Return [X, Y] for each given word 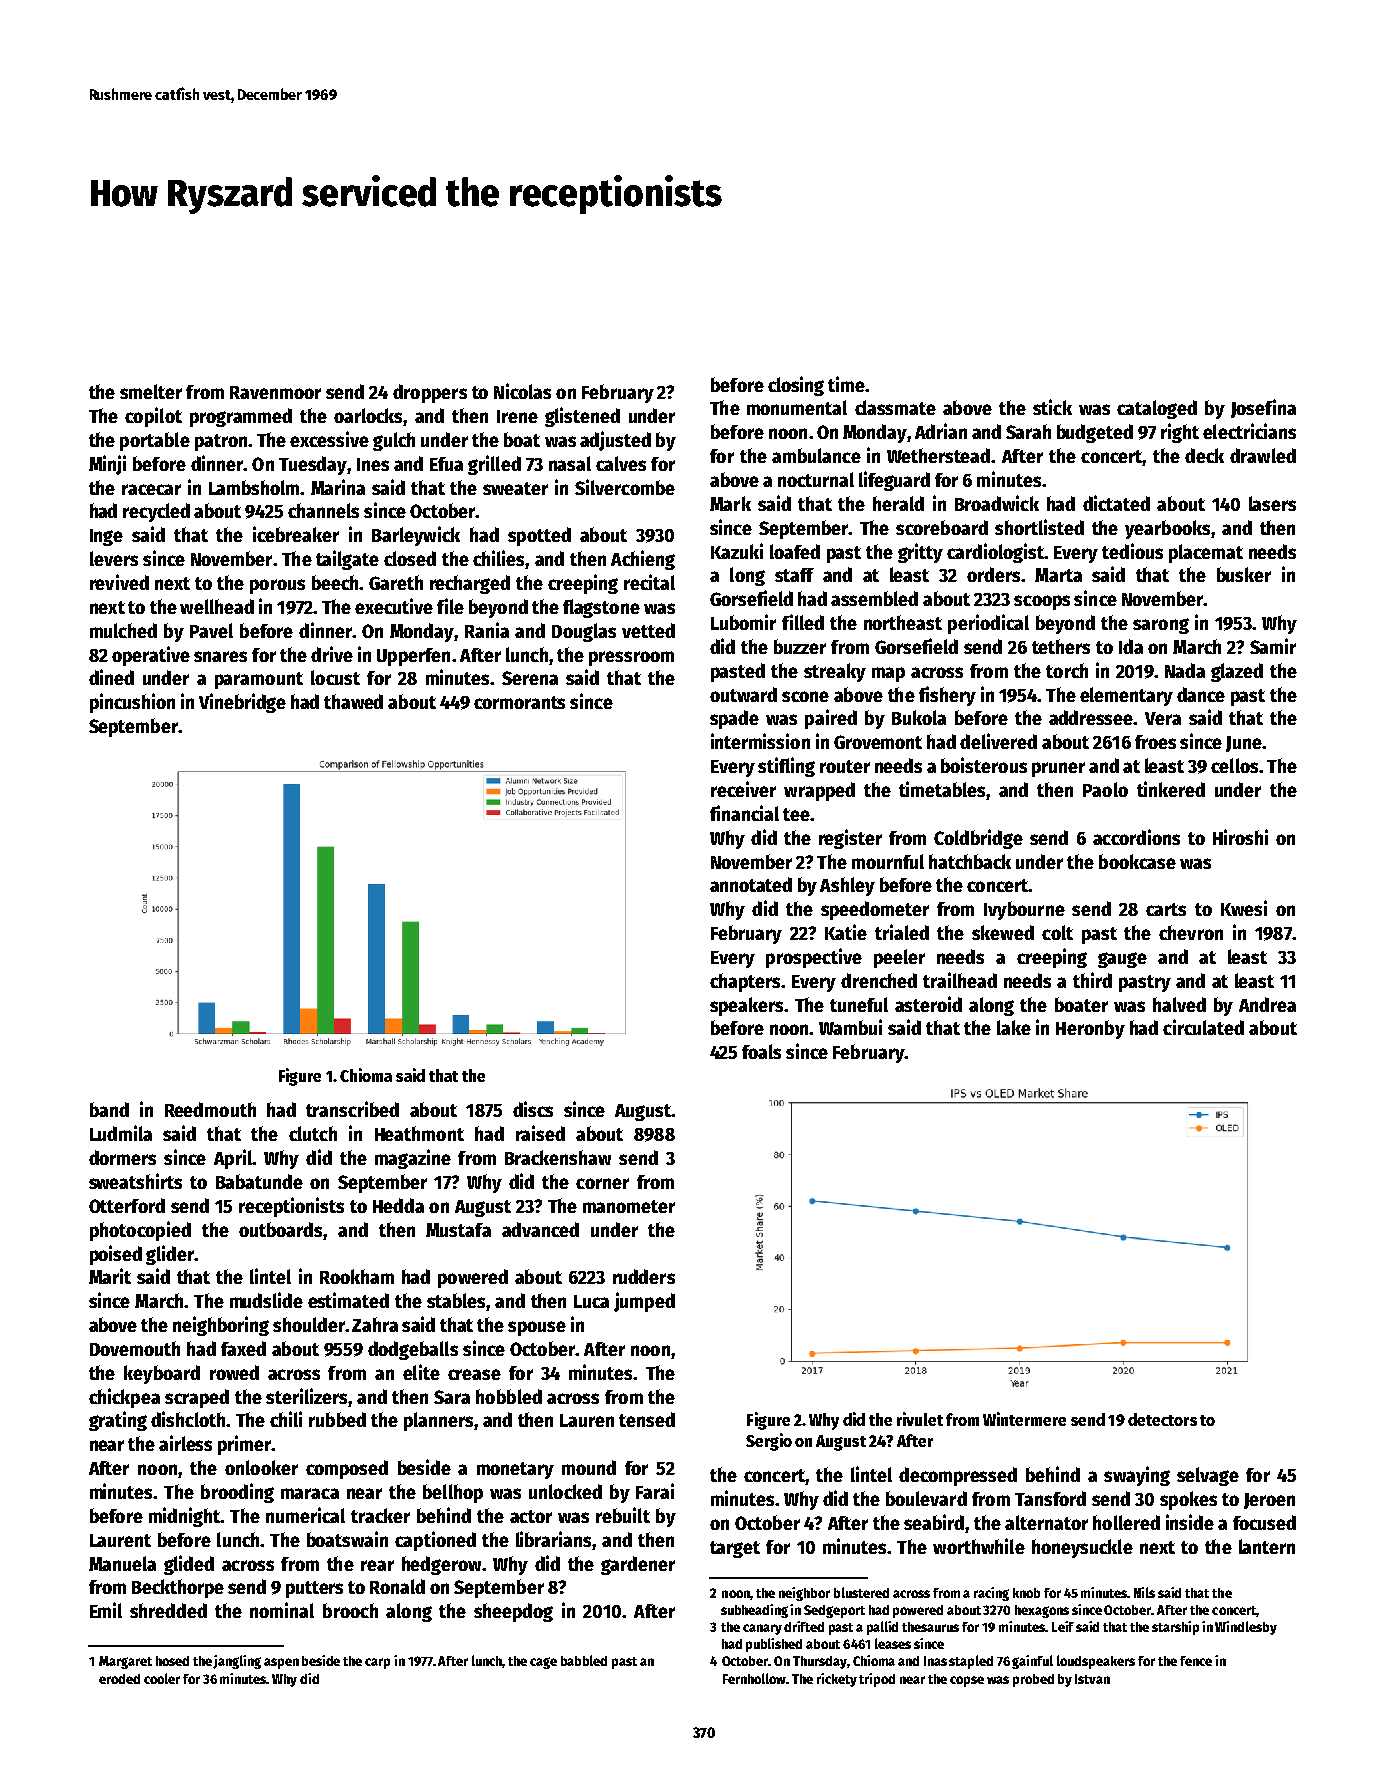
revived [119, 582]
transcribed [352, 1109]
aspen [281, 1663]
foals [761, 1051]
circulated [1203, 1027]
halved [1179, 1004]
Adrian [941, 431]
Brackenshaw [558, 1157]
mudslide [266, 1300]
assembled [874, 598]
